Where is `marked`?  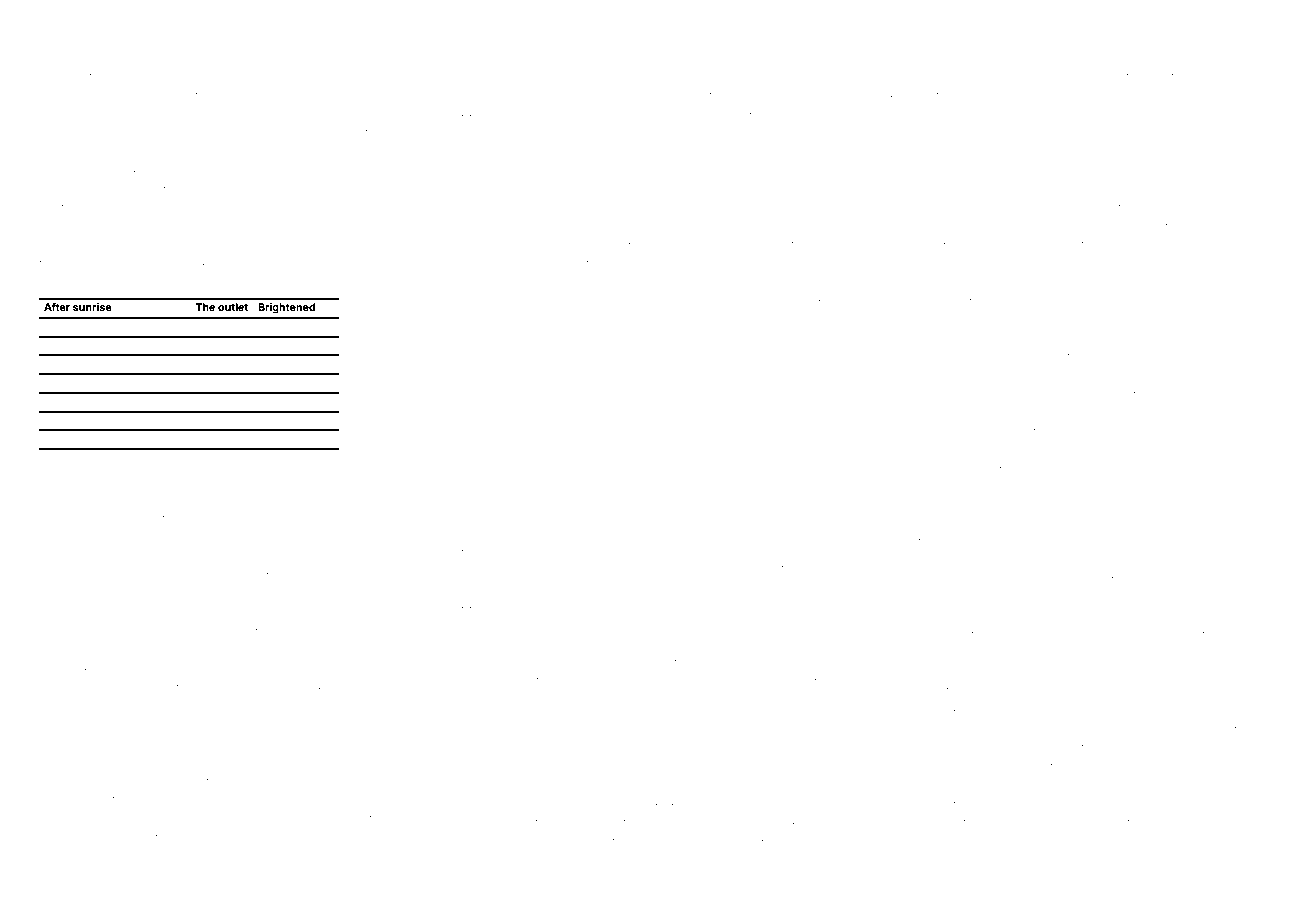
marked is located at coordinates (1201, 631).
